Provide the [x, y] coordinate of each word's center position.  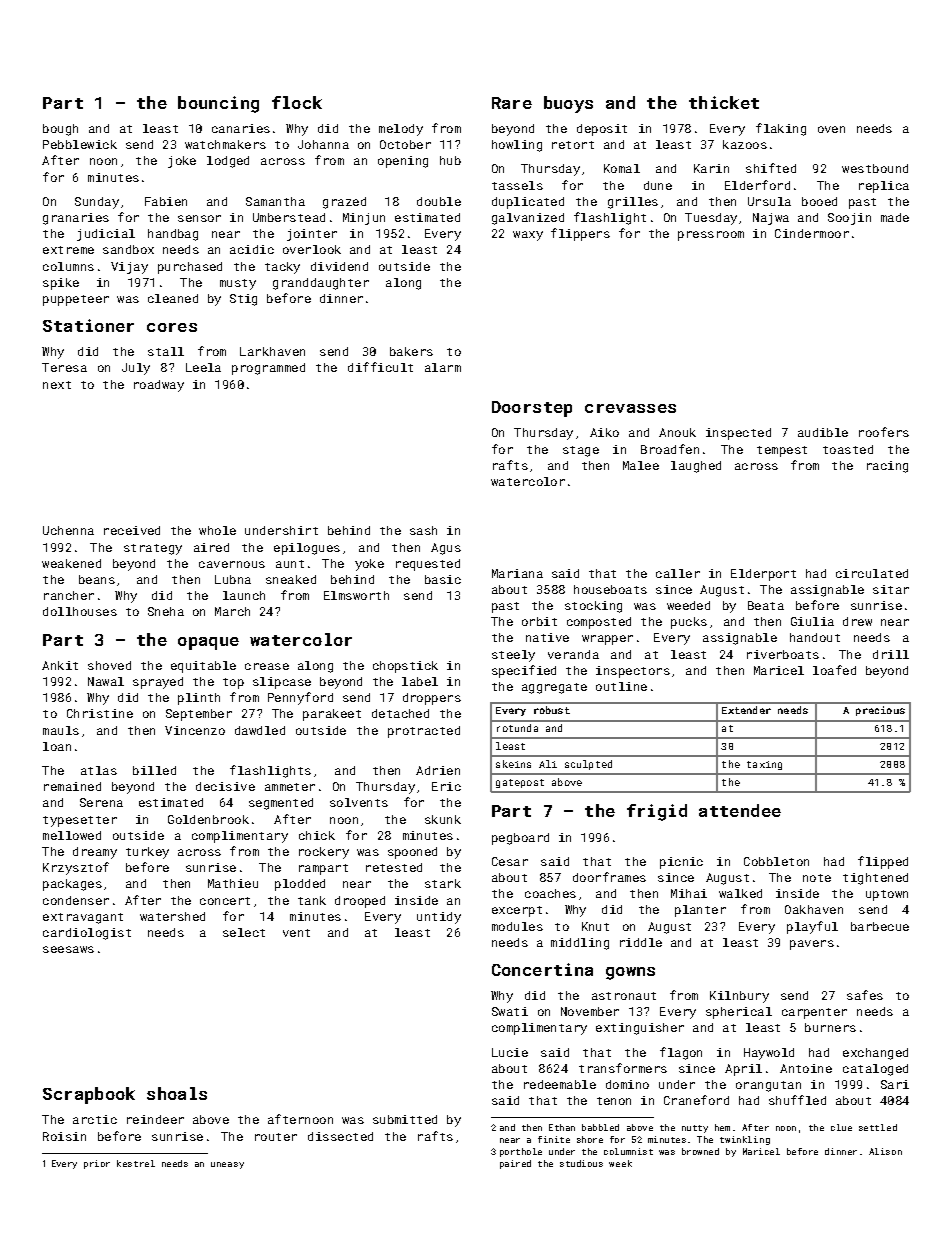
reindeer [155, 1119]
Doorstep [532, 409]
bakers [411, 351]
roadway [159, 386]
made [895, 217]
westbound [875, 168]
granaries [76, 219]
